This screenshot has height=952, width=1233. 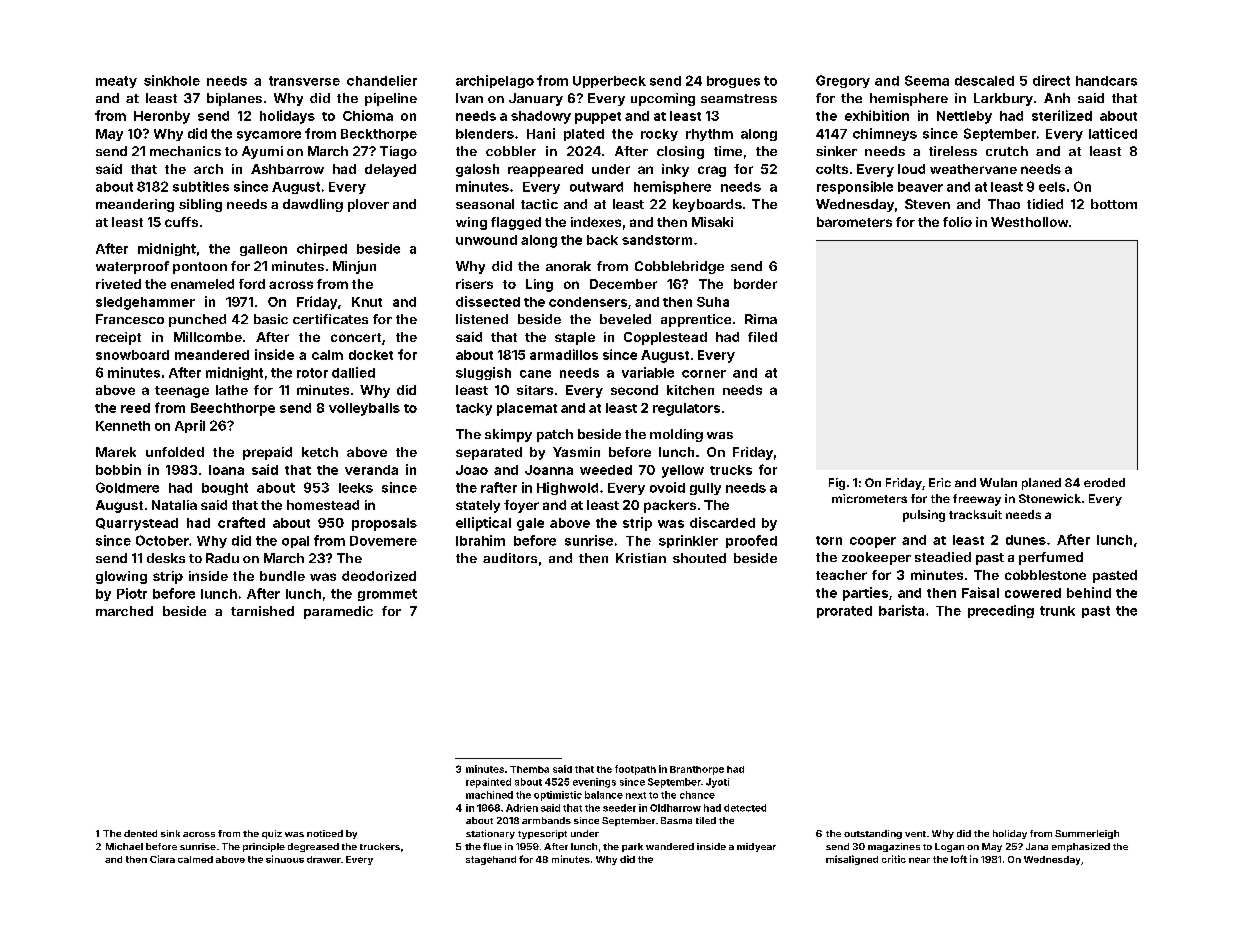 I want to click on shouted, so click(x=699, y=558).
